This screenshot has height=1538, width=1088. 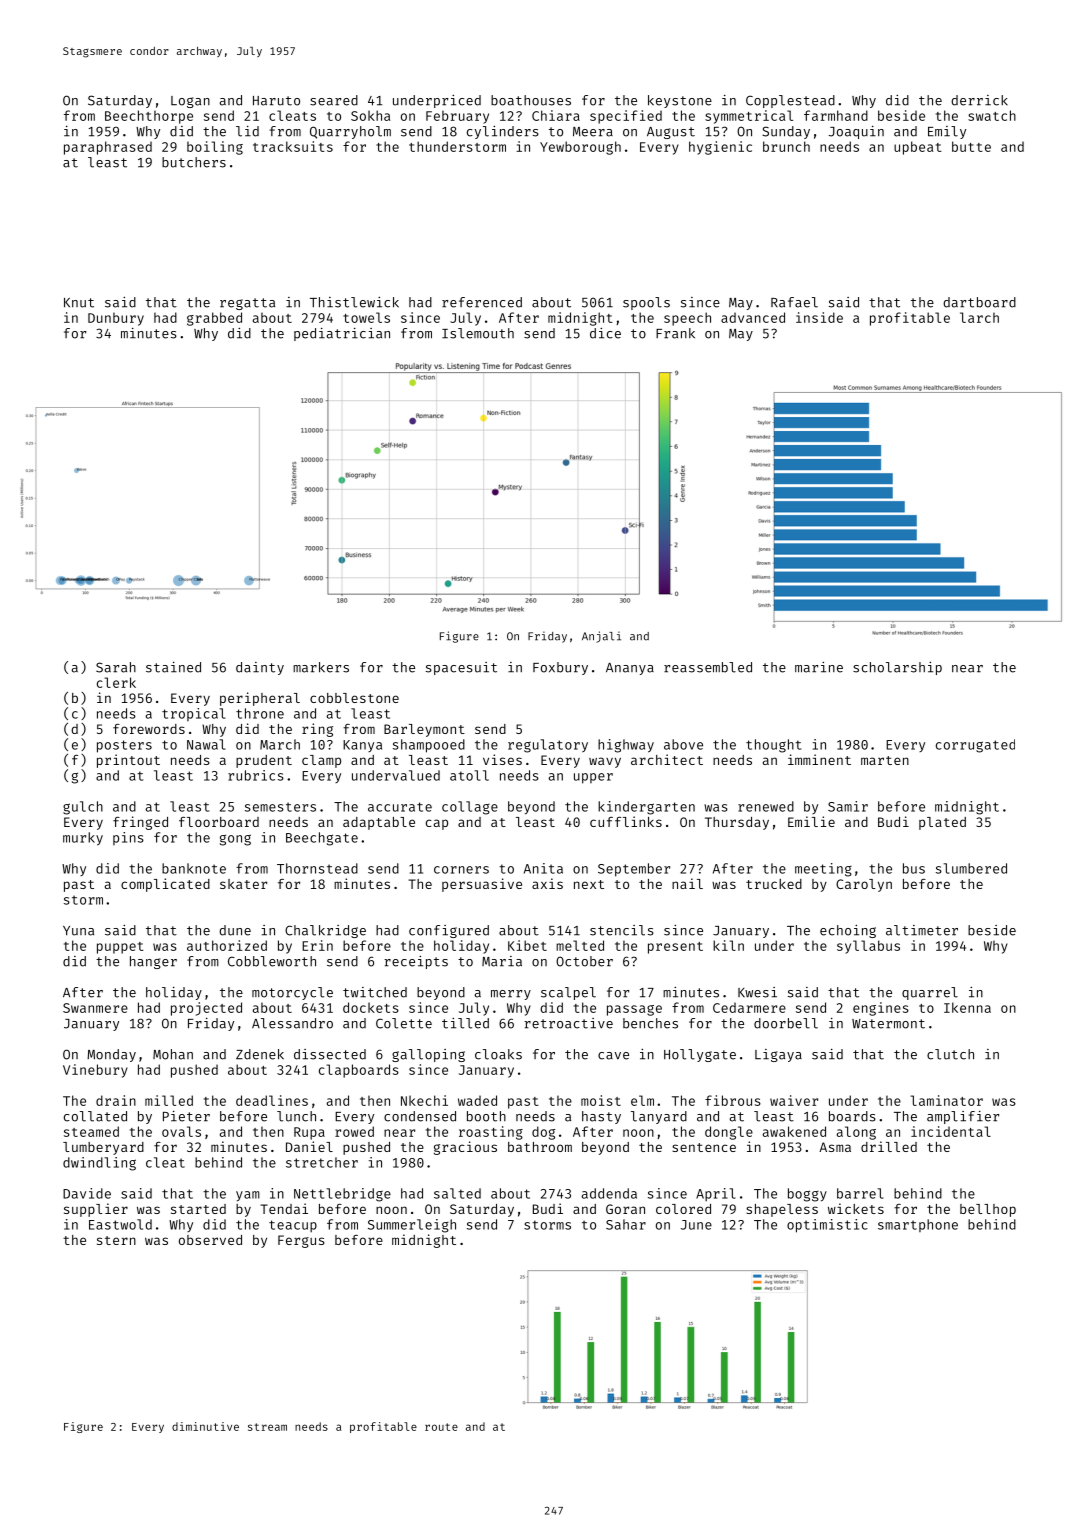 What do you see at coordinates (971, 146) in the screenshot?
I see `butte` at bounding box center [971, 146].
